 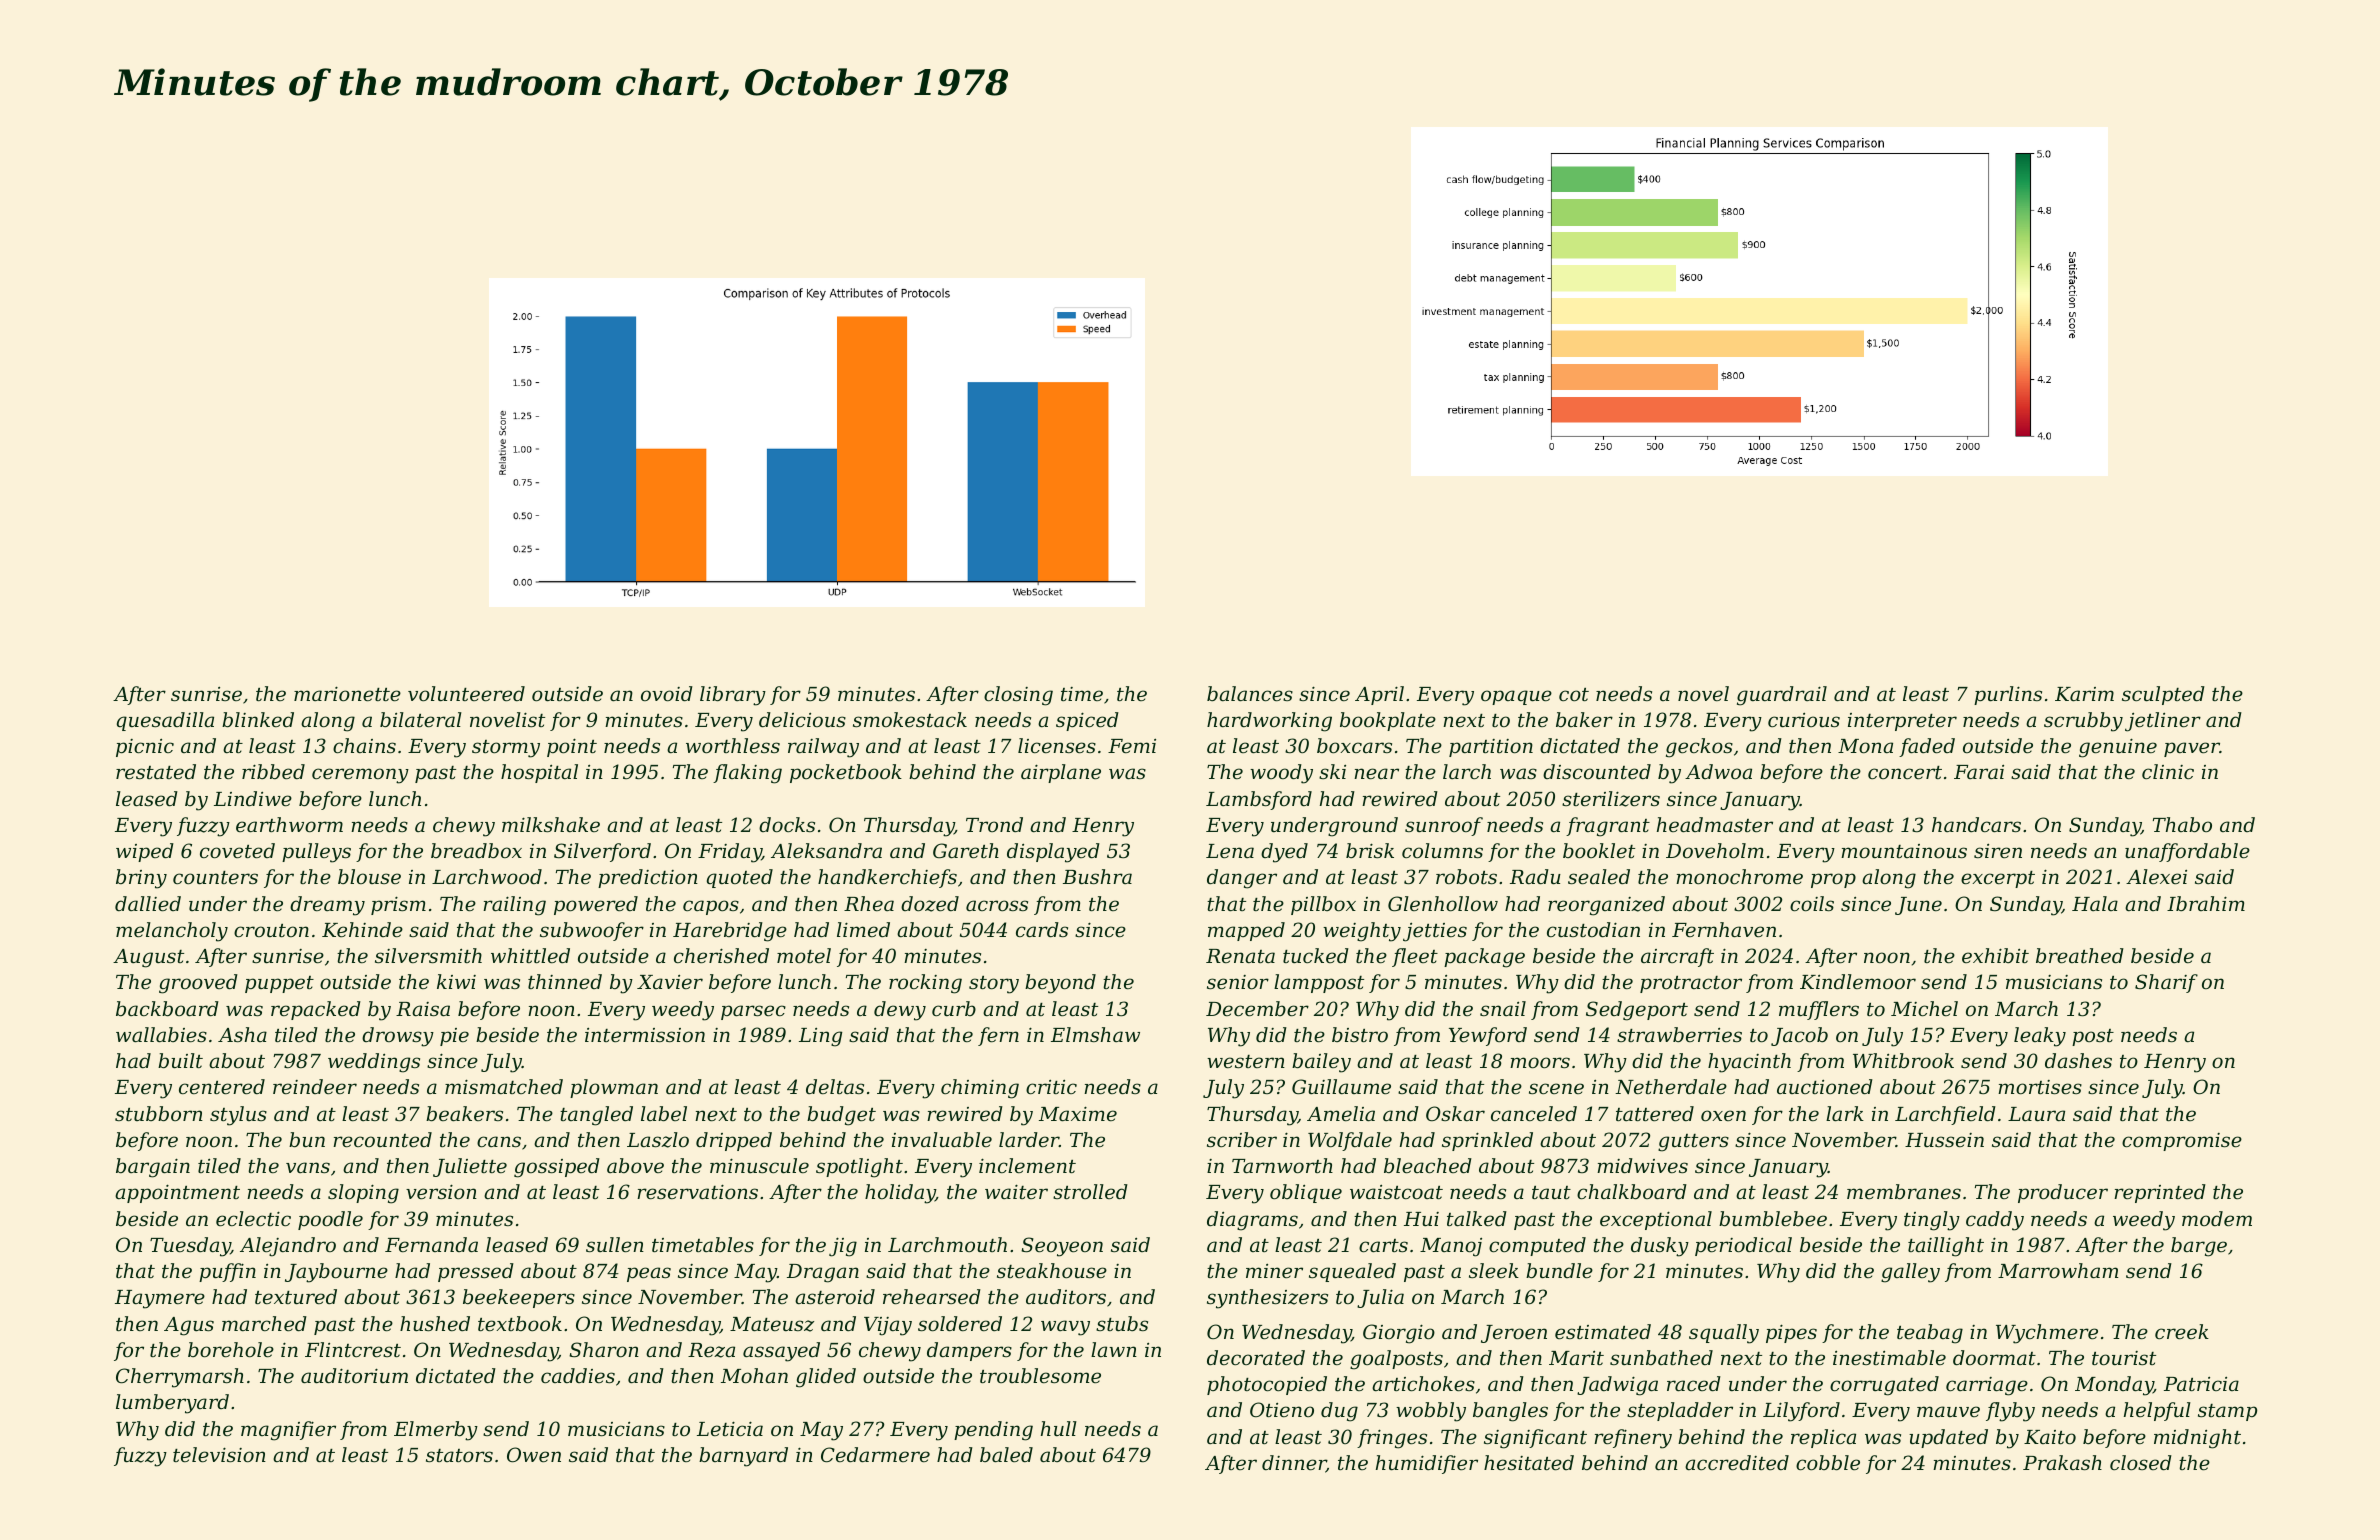 What do you see at coordinates (476, 850) in the screenshot?
I see `breadbox` at bounding box center [476, 850].
